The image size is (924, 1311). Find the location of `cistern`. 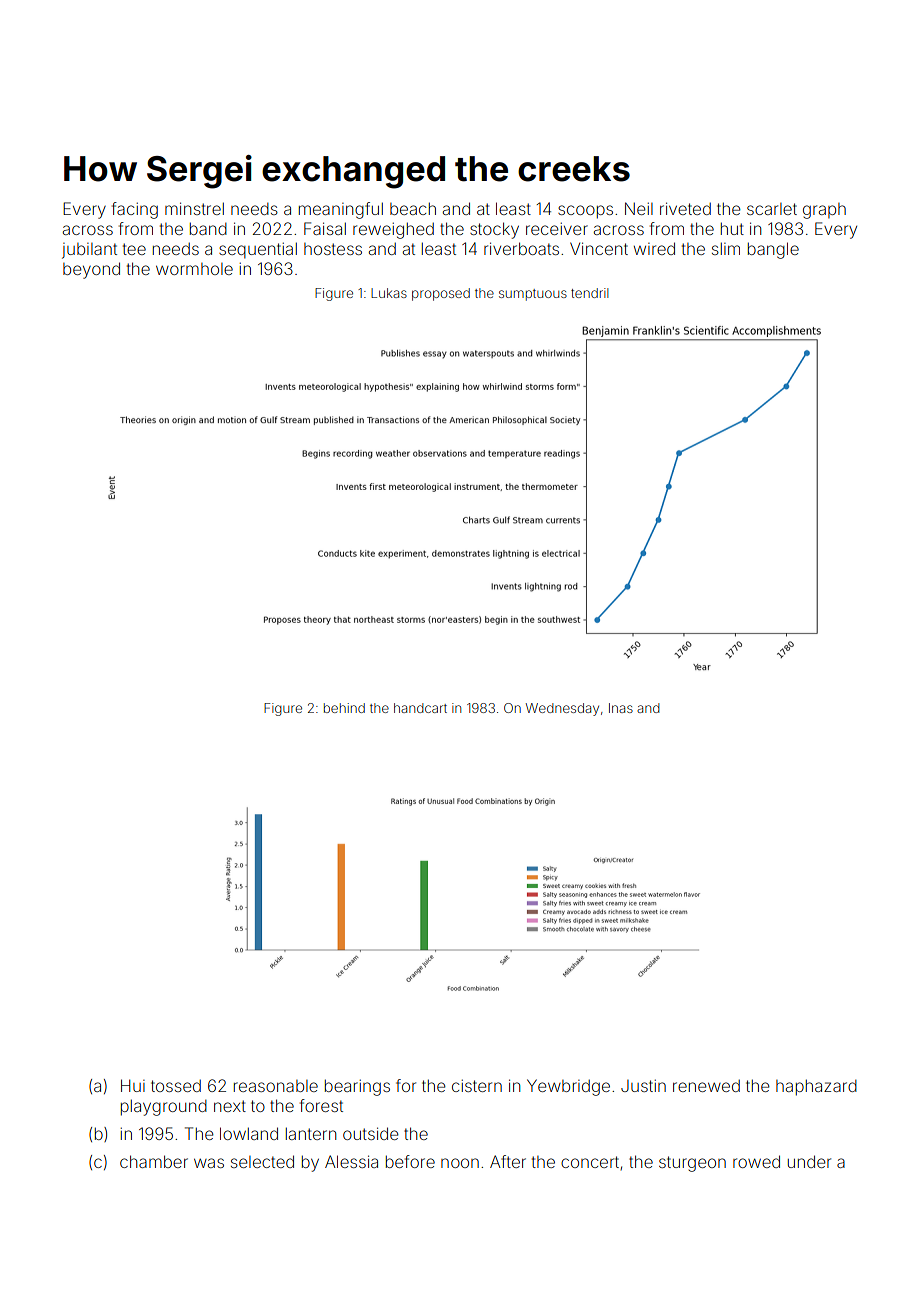

cistern is located at coordinates (477, 1085).
